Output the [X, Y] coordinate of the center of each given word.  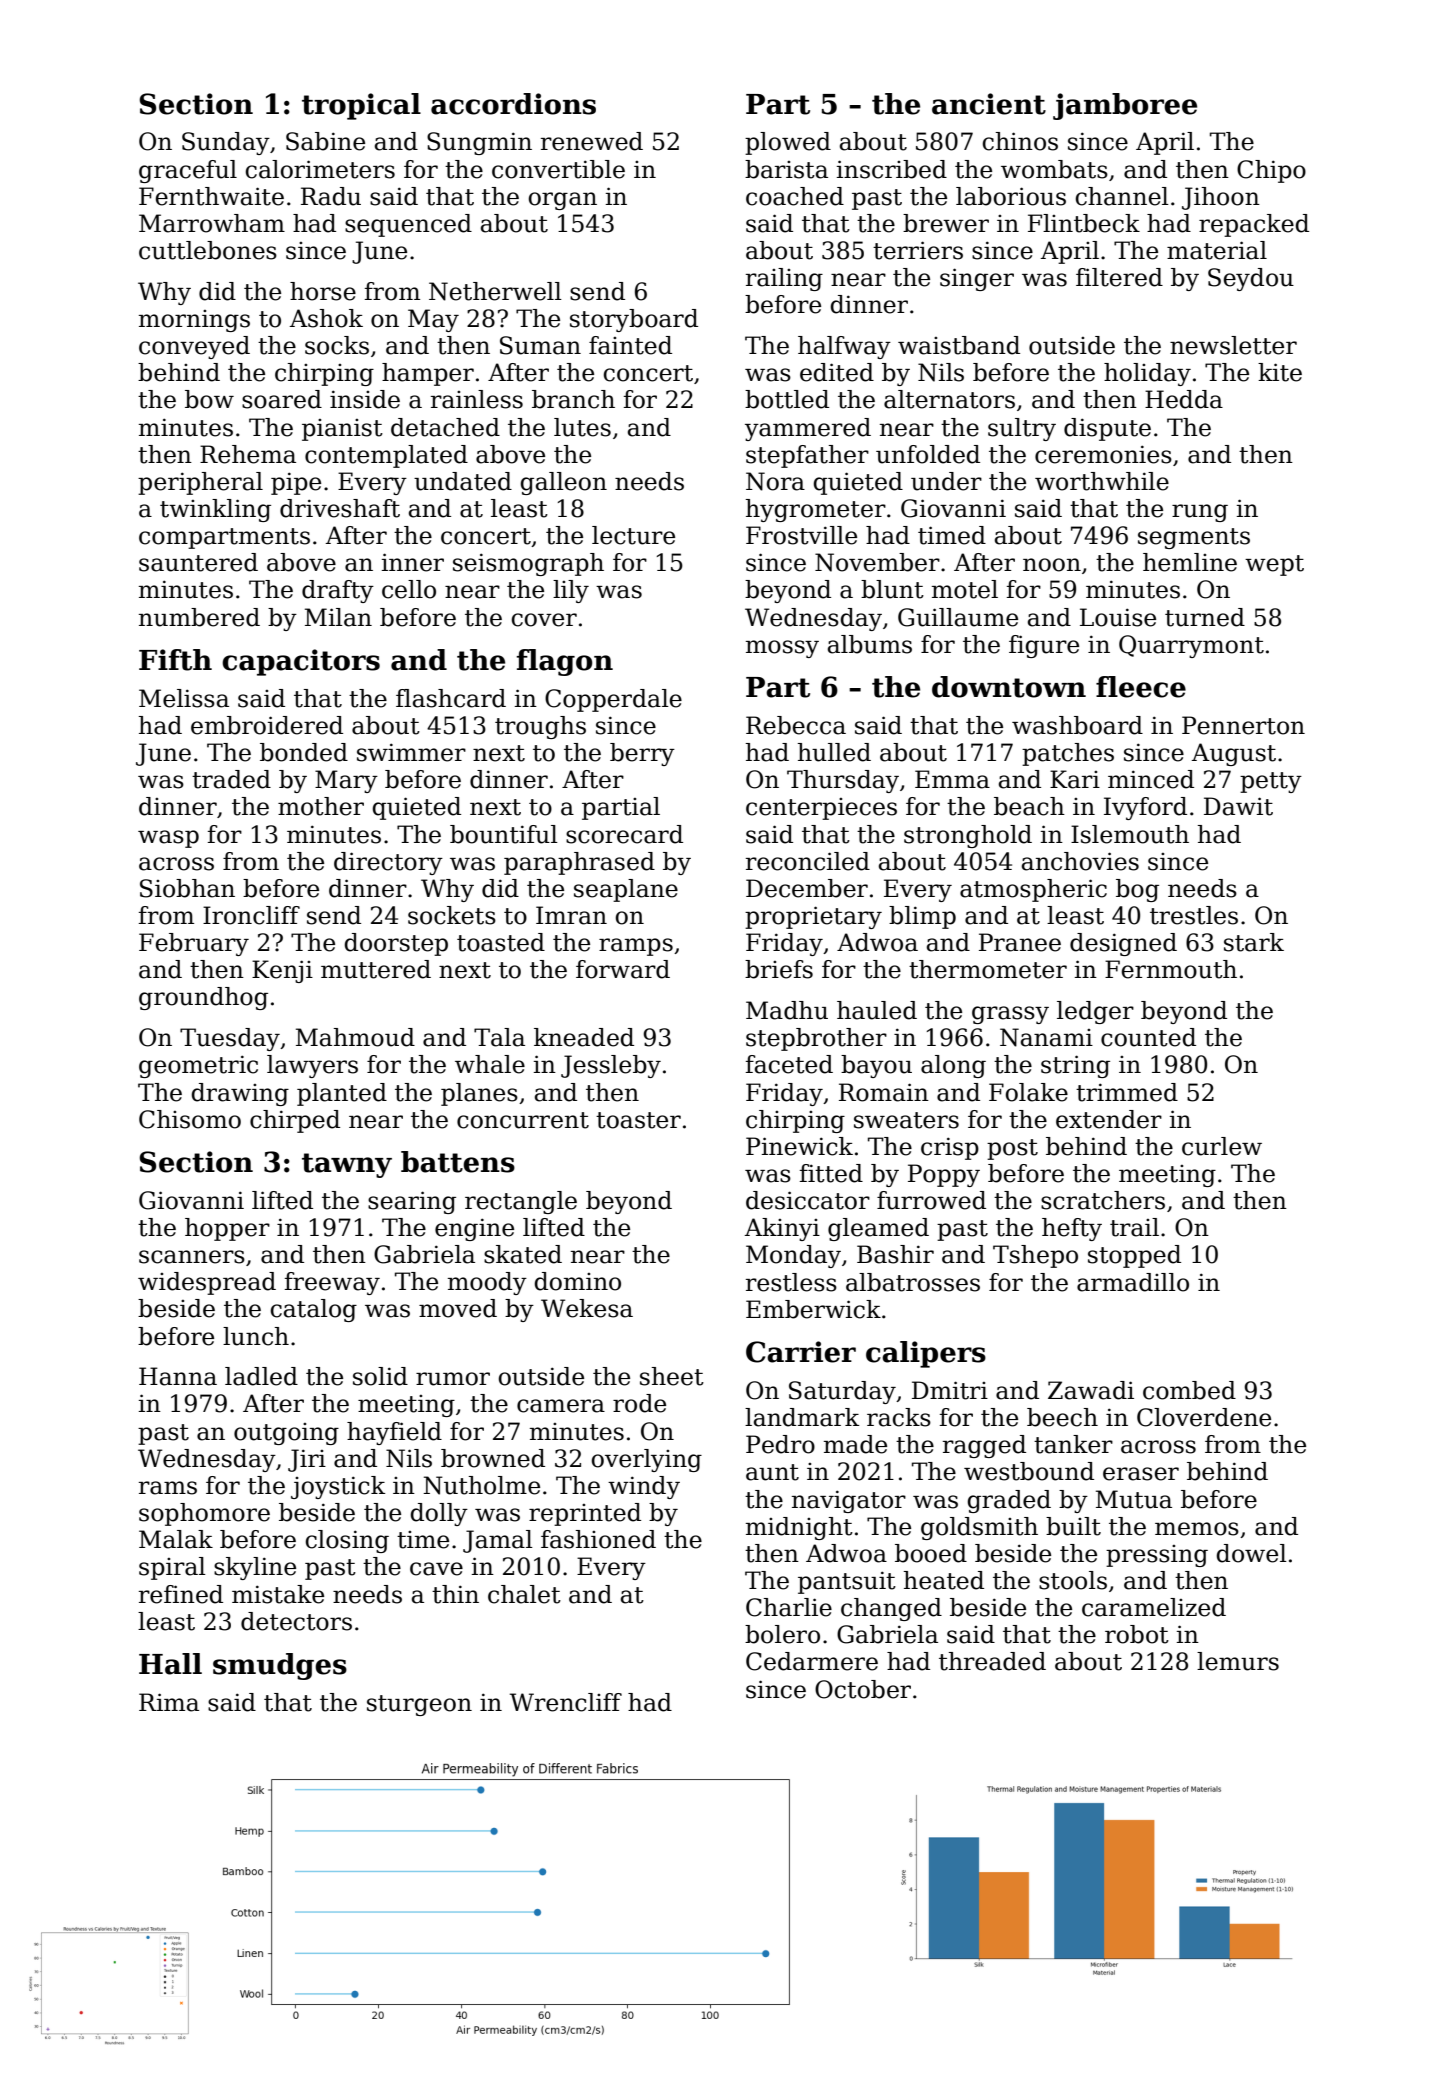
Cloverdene [1204, 1417]
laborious [1011, 196]
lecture [633, 535]
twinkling [215, 510]
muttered [376, 969]
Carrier [801, 1352]
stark [1254, 942]
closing [347, 1541]
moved [458, 1308]
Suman [540, 345]
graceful [188, 171]
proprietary [813, 917]
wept [1274, 565]
